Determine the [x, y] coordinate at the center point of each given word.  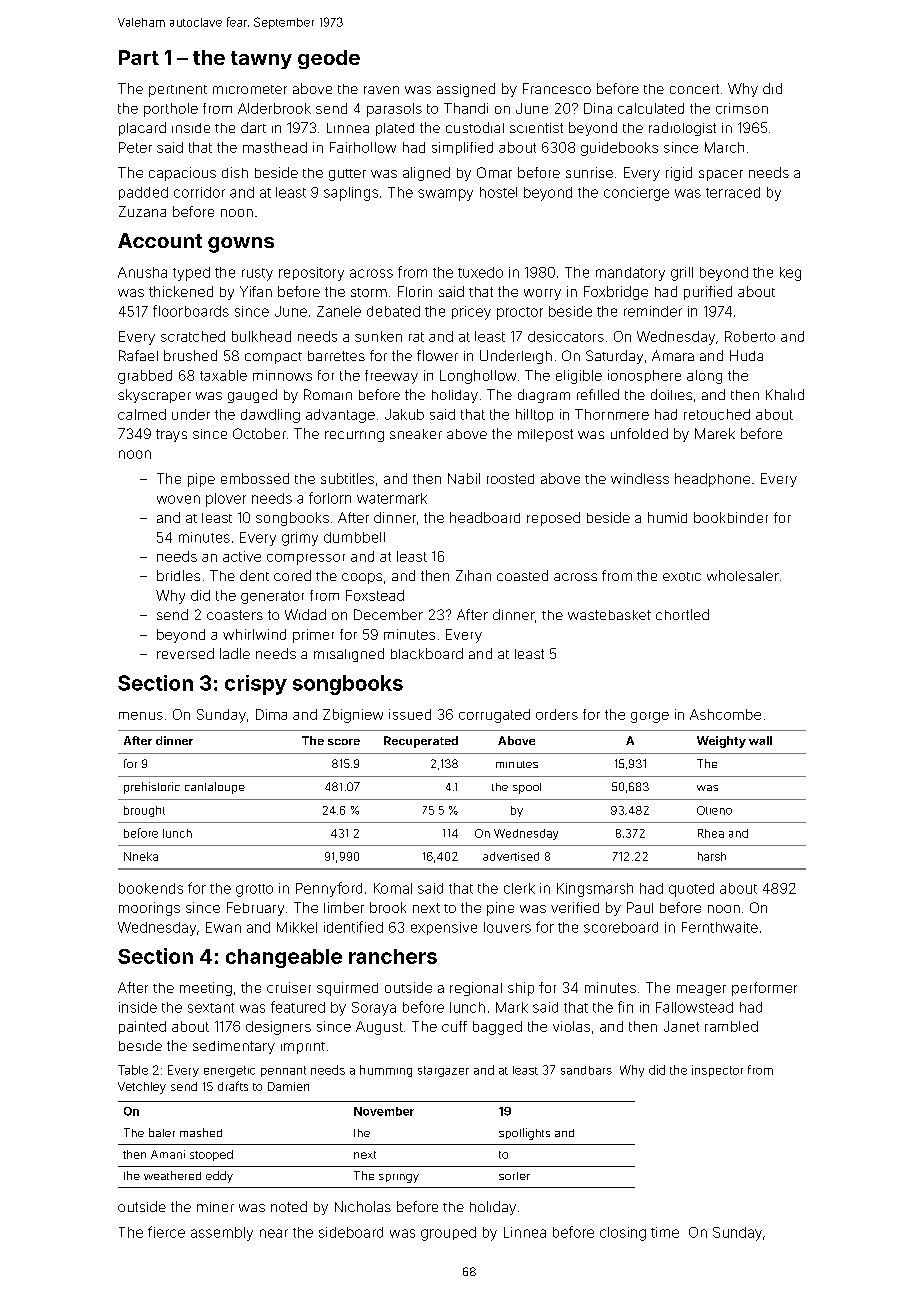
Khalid [785, 394]
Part [139, 57]
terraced [733, 192]
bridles [178, 575]
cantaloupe [215, 788]
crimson [742, 108]
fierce [166, 1232]
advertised [511, 856]
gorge [650, 717]
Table [133, 1070]
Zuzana [142, 211]
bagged [497, 1028]
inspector [717, 1071]
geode [329, 59]
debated [393, 311]
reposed [553, 519]
